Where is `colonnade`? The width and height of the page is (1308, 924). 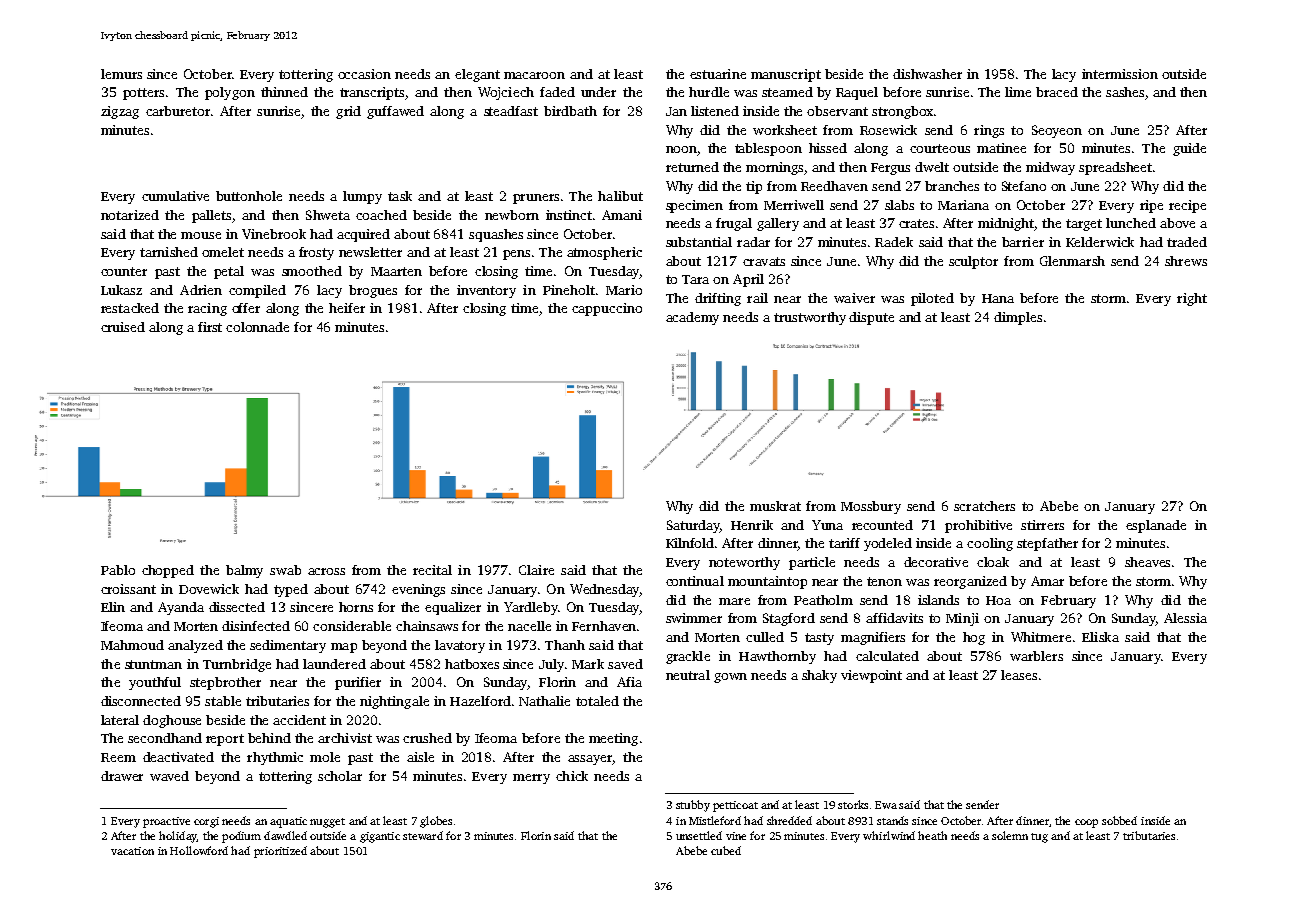
colonnade is located at coordinates (257, 327).
